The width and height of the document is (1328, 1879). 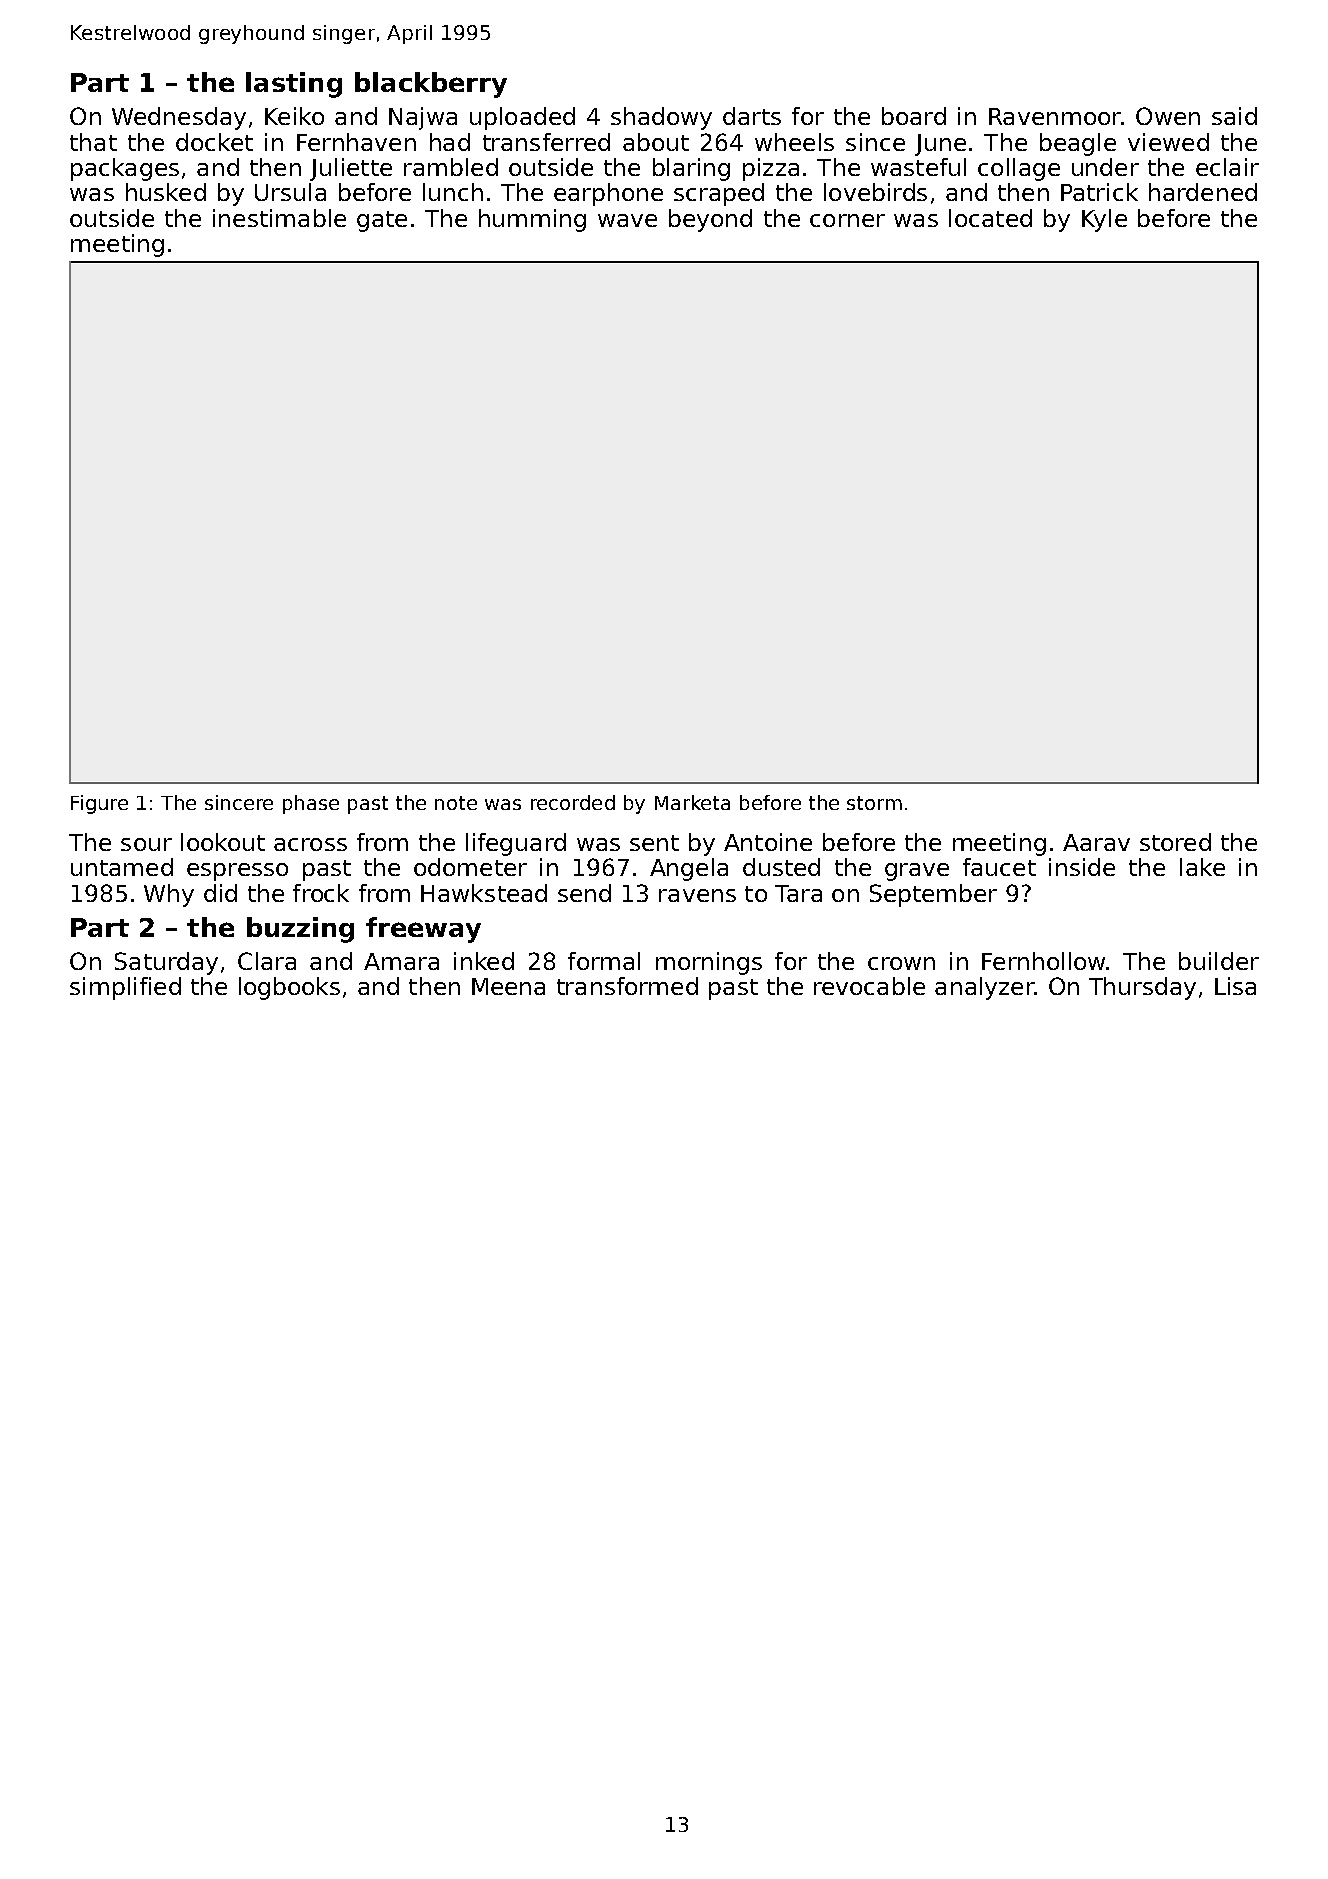 What do you see at coordinates (874, 803) in the document?
I see `storm` at bounding box center [874, 803].
